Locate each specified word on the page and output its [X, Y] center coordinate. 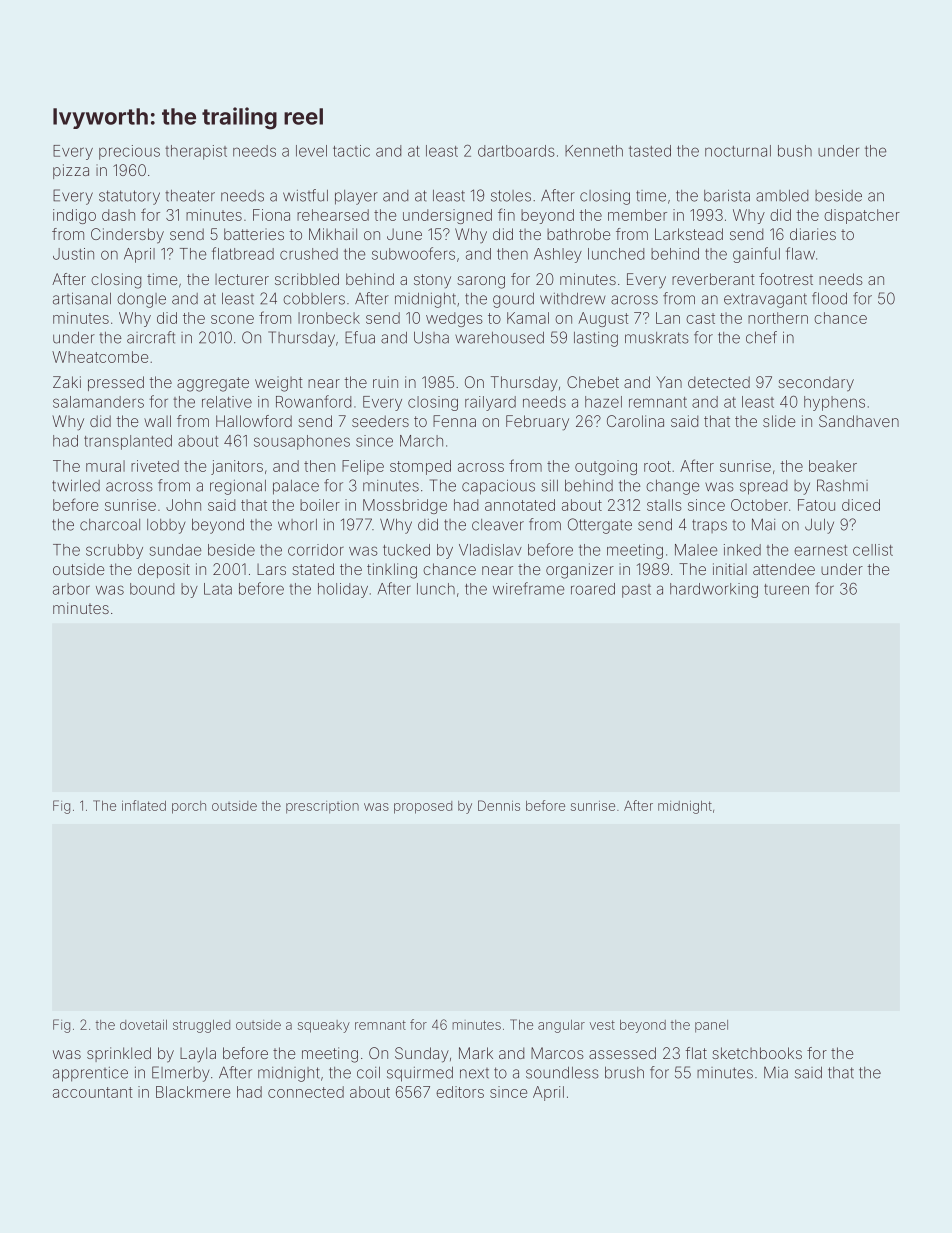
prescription [322, 807]
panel [711, 1026]
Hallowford [254, 421]
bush [795, 151]
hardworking [714, 590]
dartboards [516, 151]
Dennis [499, 805]
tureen [786, 589]
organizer [580, 571]
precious [129, 152]
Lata [218, 589]
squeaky [324, 1026]
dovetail [143, 1025]
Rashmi [842, 485]
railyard [490, 403]
